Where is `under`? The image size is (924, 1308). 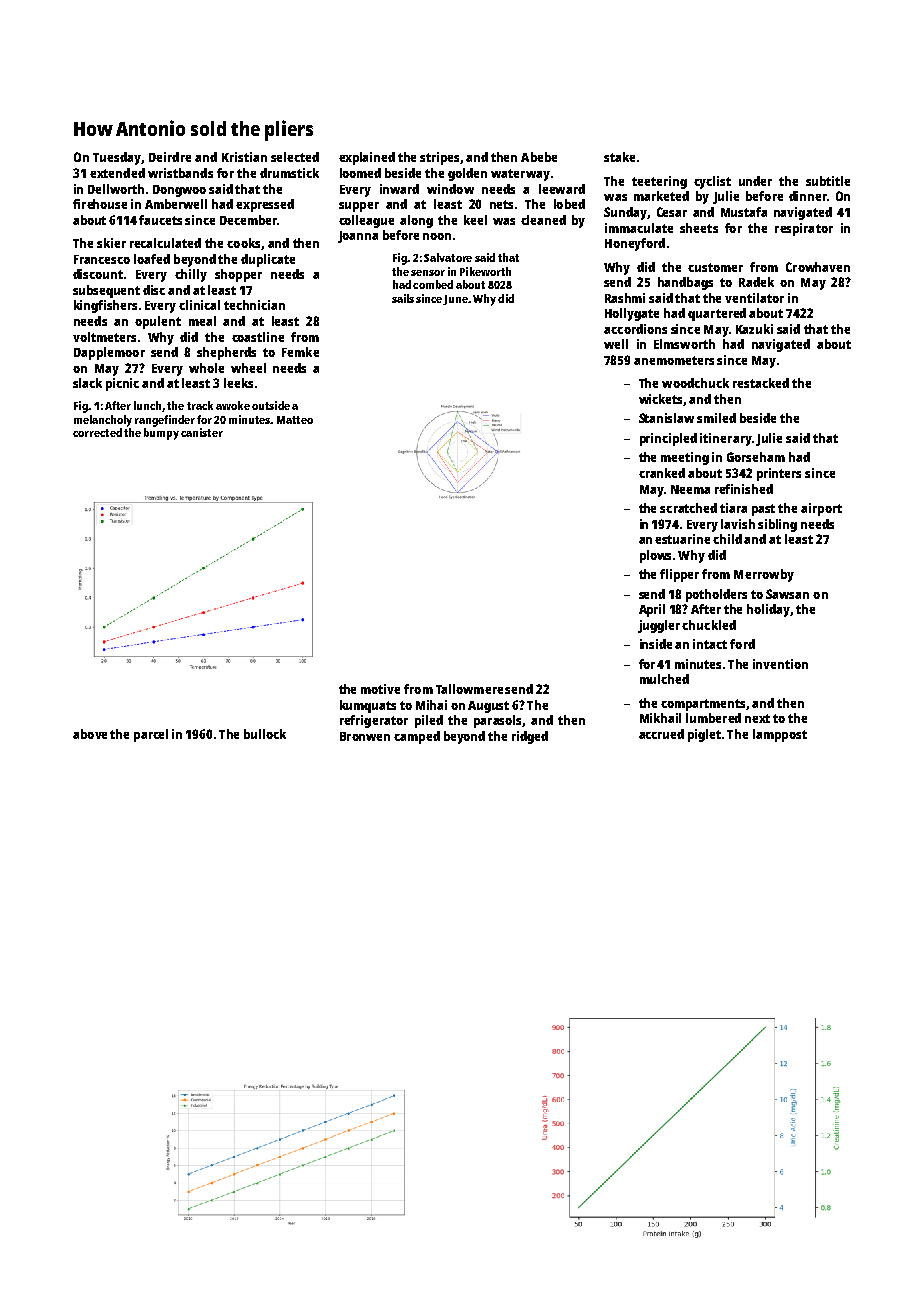
under is located at coordinates (755, 181).
